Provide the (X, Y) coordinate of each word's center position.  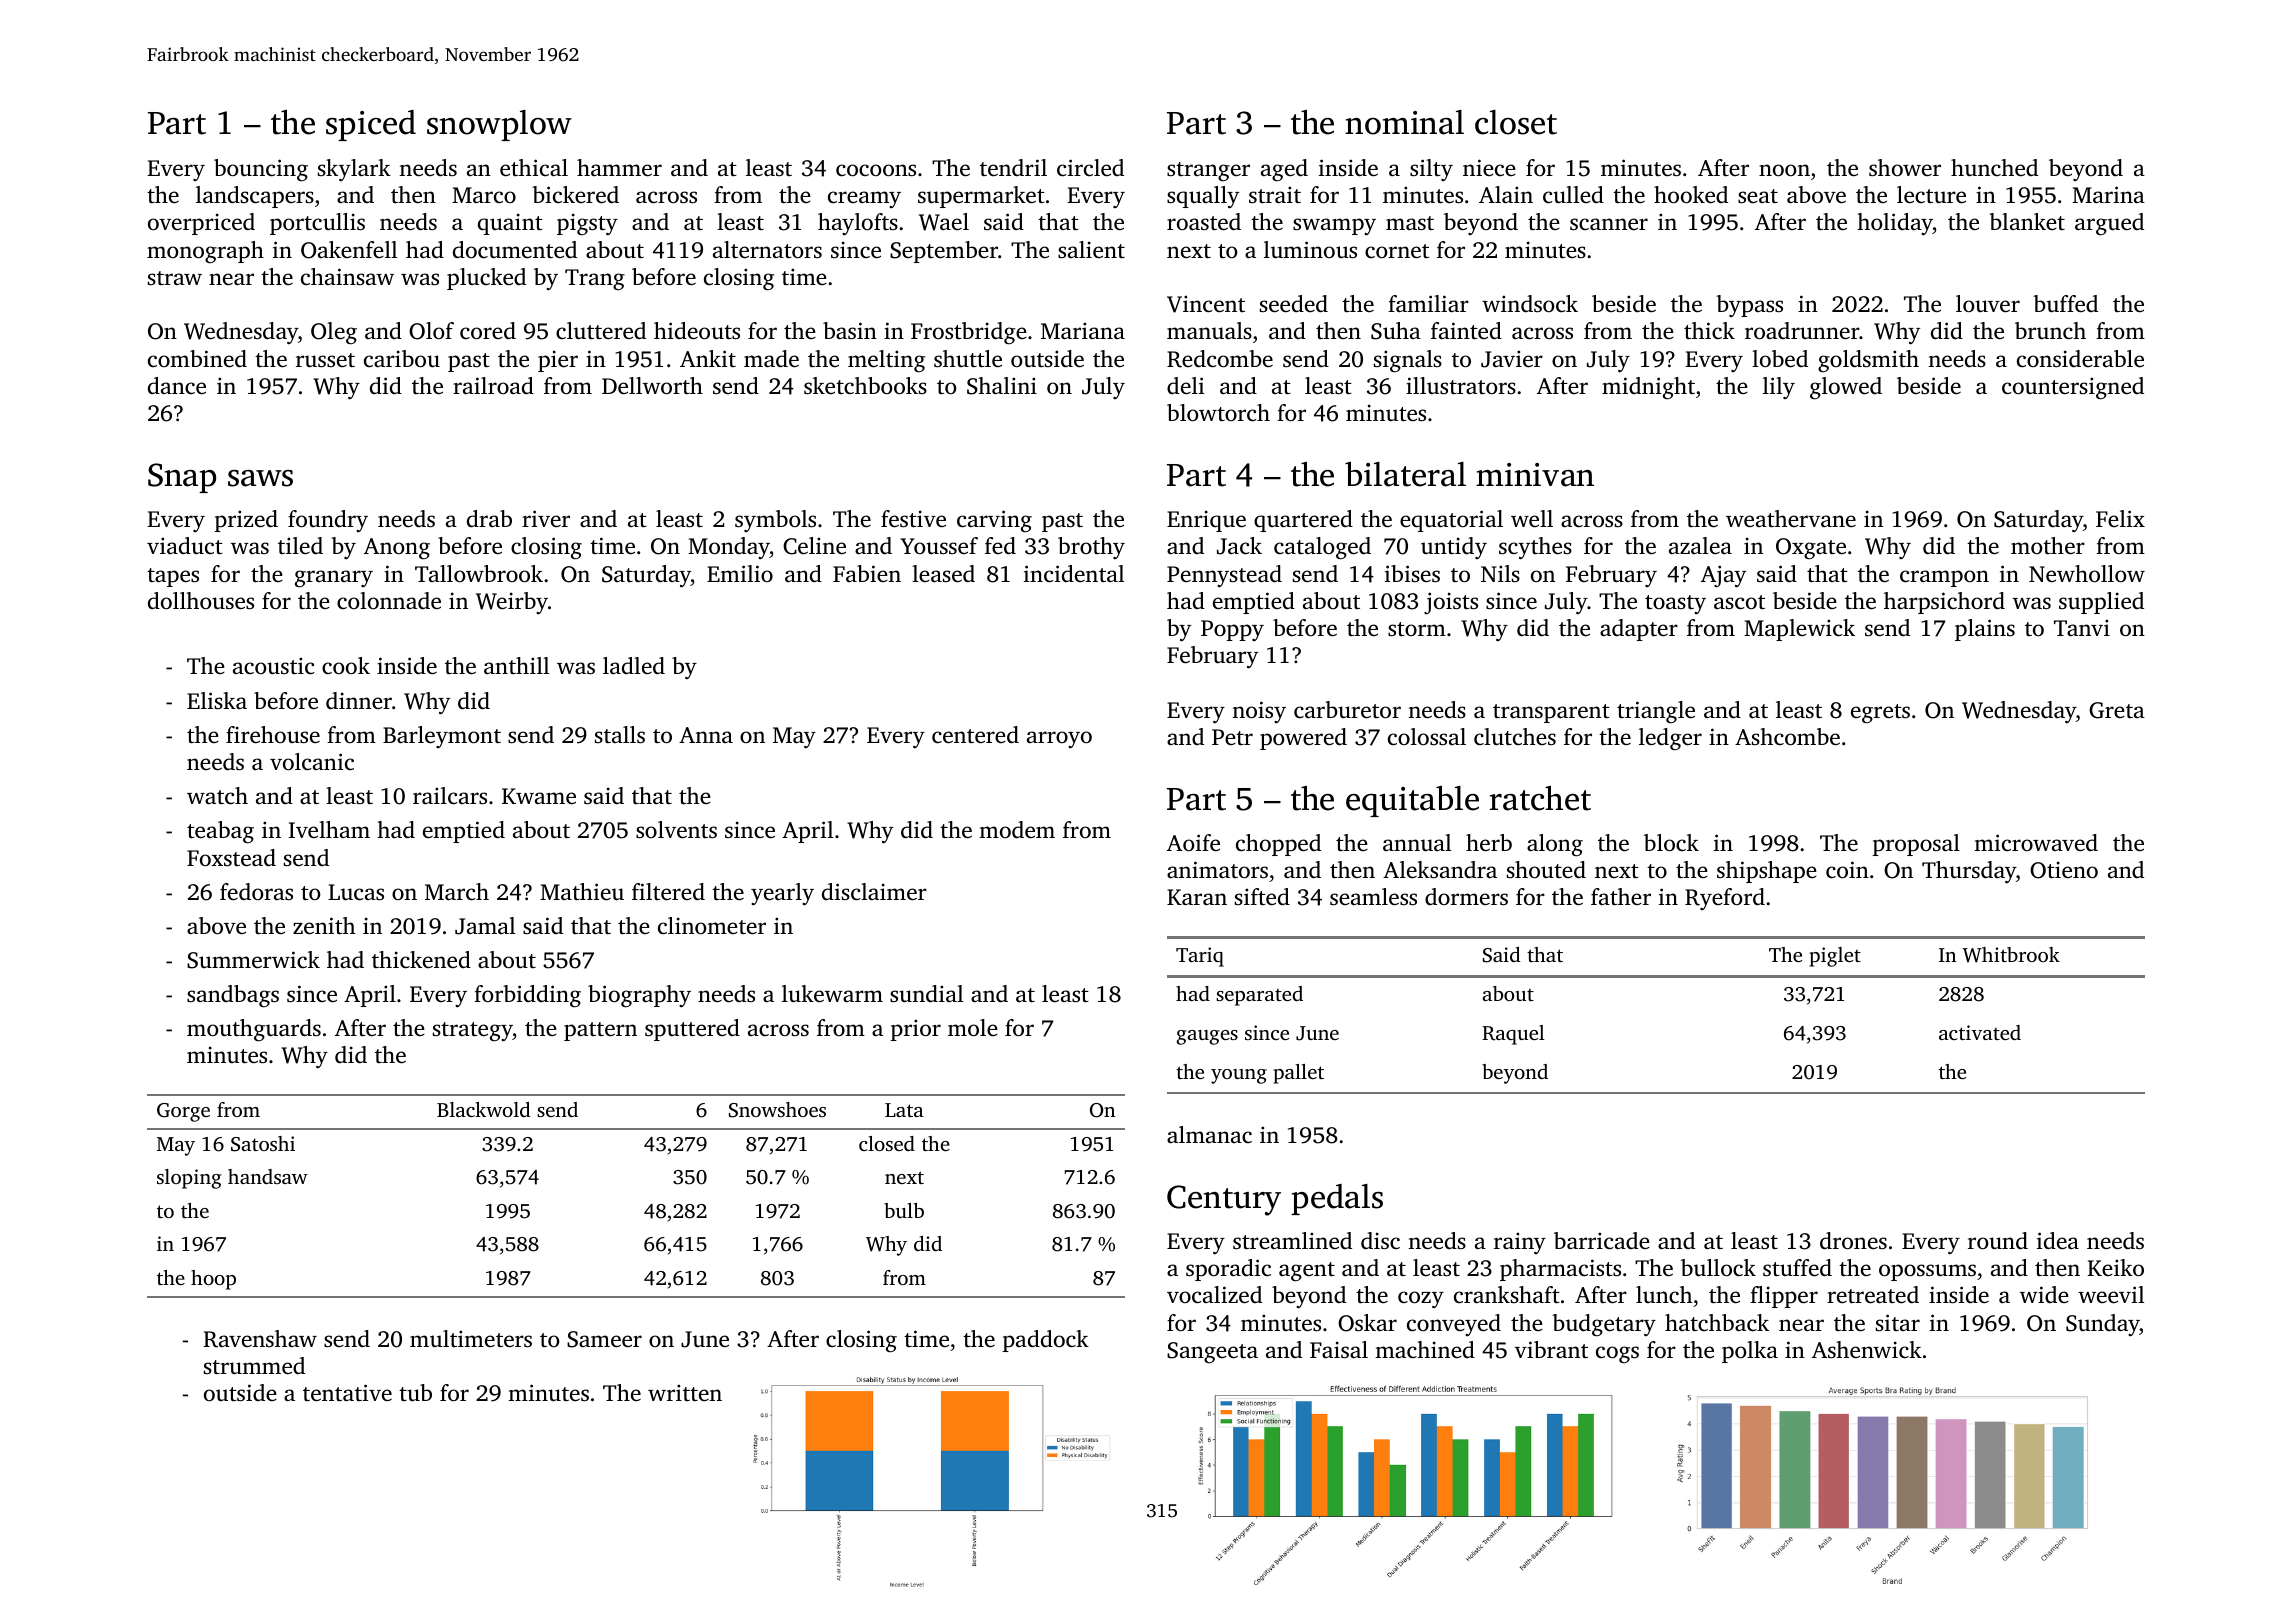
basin (850, 331)
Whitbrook (2011, 955)
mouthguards (254, 1030)
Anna (706, 735)
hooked (1691, 195)
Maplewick (1799, 630)
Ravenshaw (260, 1339)
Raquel (1513, 1035)
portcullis (317, 224)
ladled (634, 666)
